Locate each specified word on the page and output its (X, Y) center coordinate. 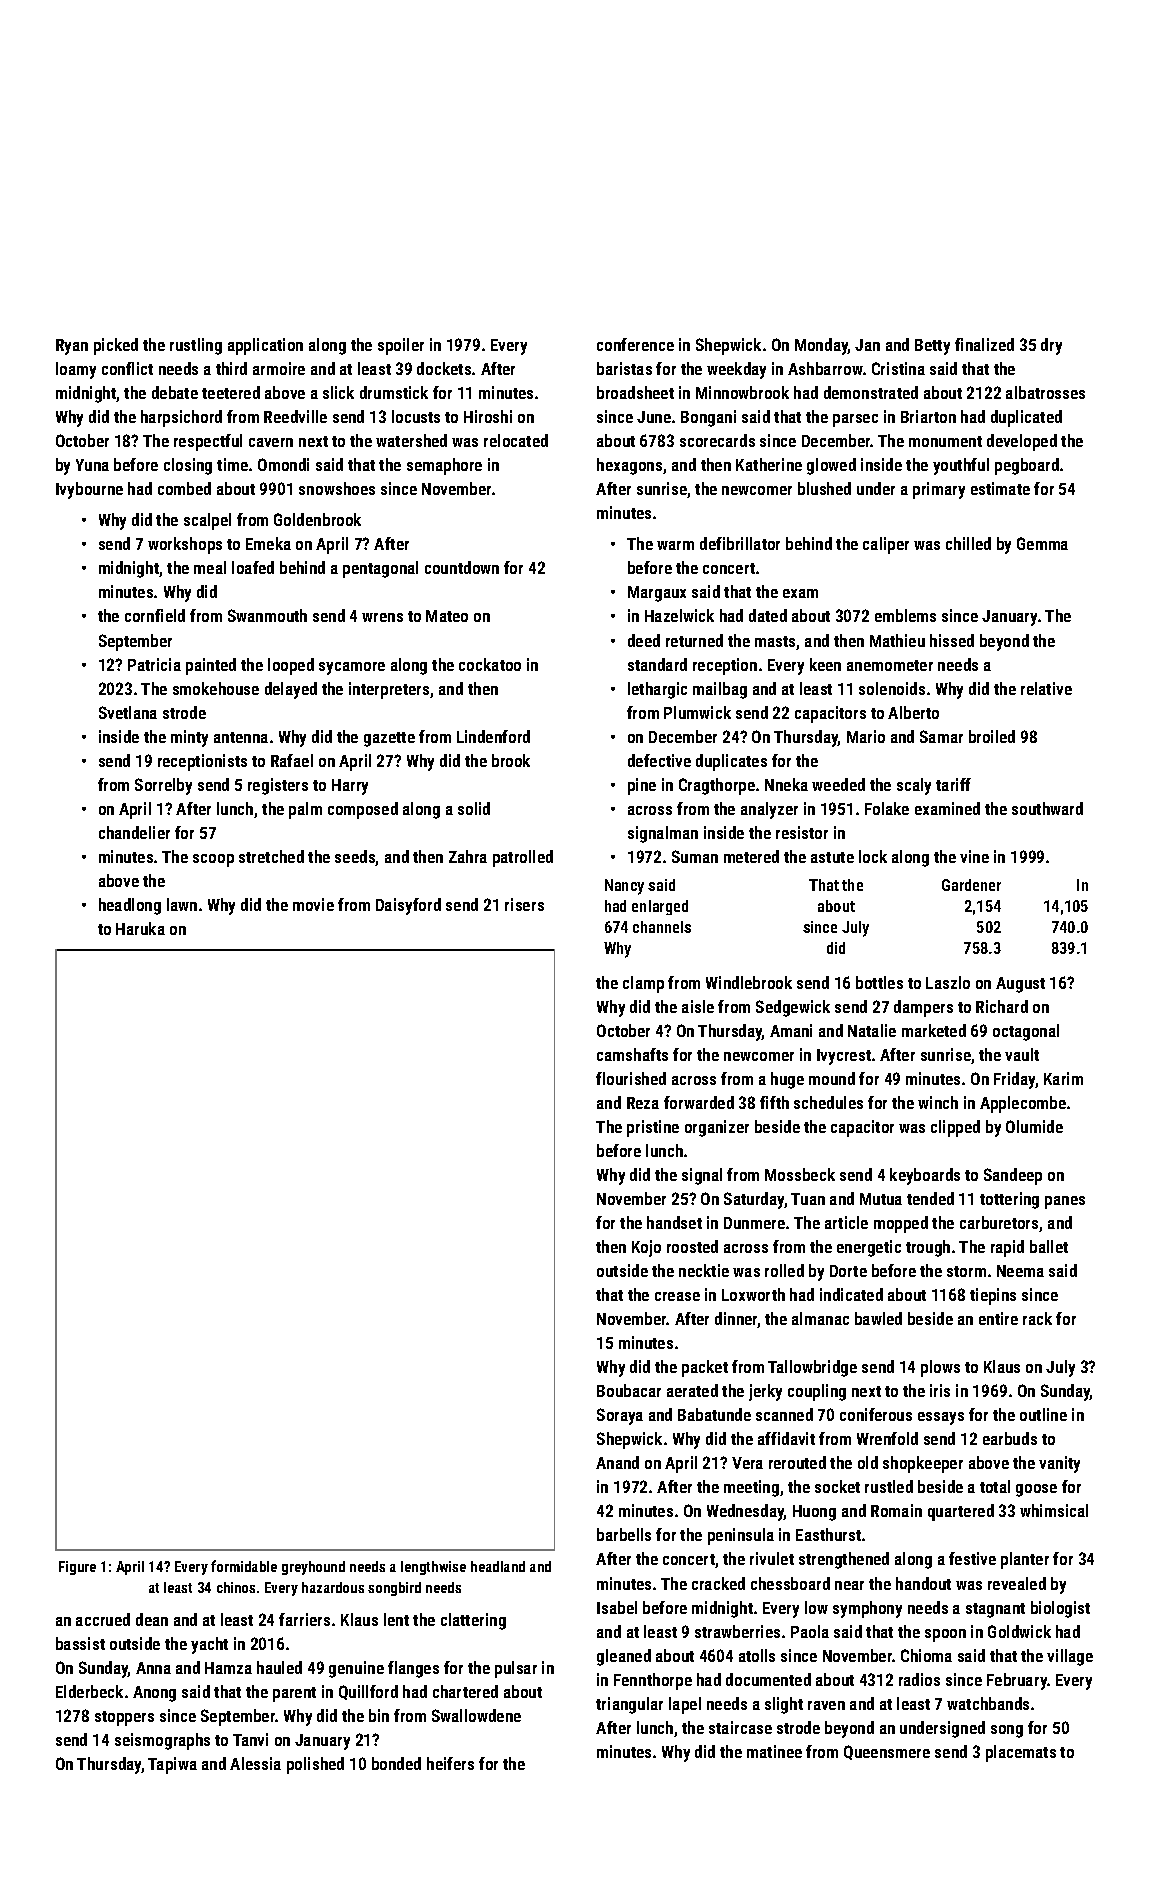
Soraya (620, 1416)
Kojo (646, 1248)
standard (657, 664)
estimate (1000, 488)
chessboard (790, 1583)
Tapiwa (172, 1765)
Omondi (283, 464)
